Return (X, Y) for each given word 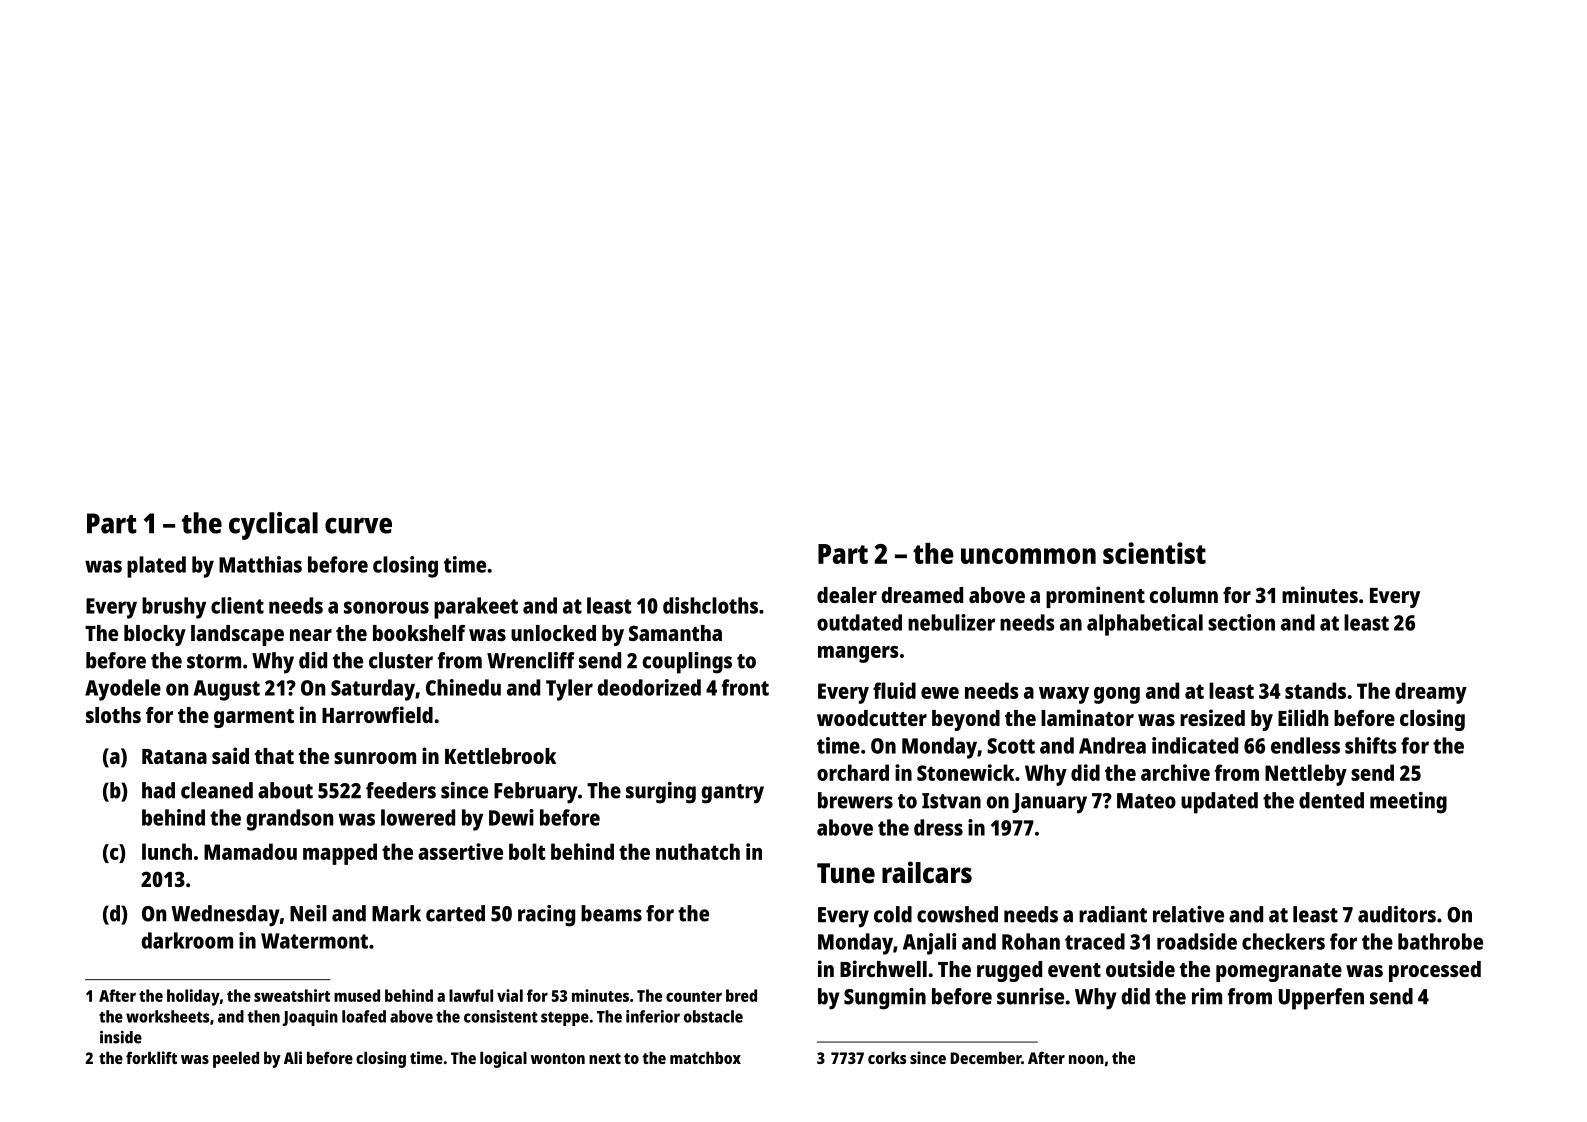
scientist (1154, 553)
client (237, 605)
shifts (1371, 745)
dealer (847, 595)
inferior (653, 1016)
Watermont (314, 941)
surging (661, 793)
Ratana (174, 756)
